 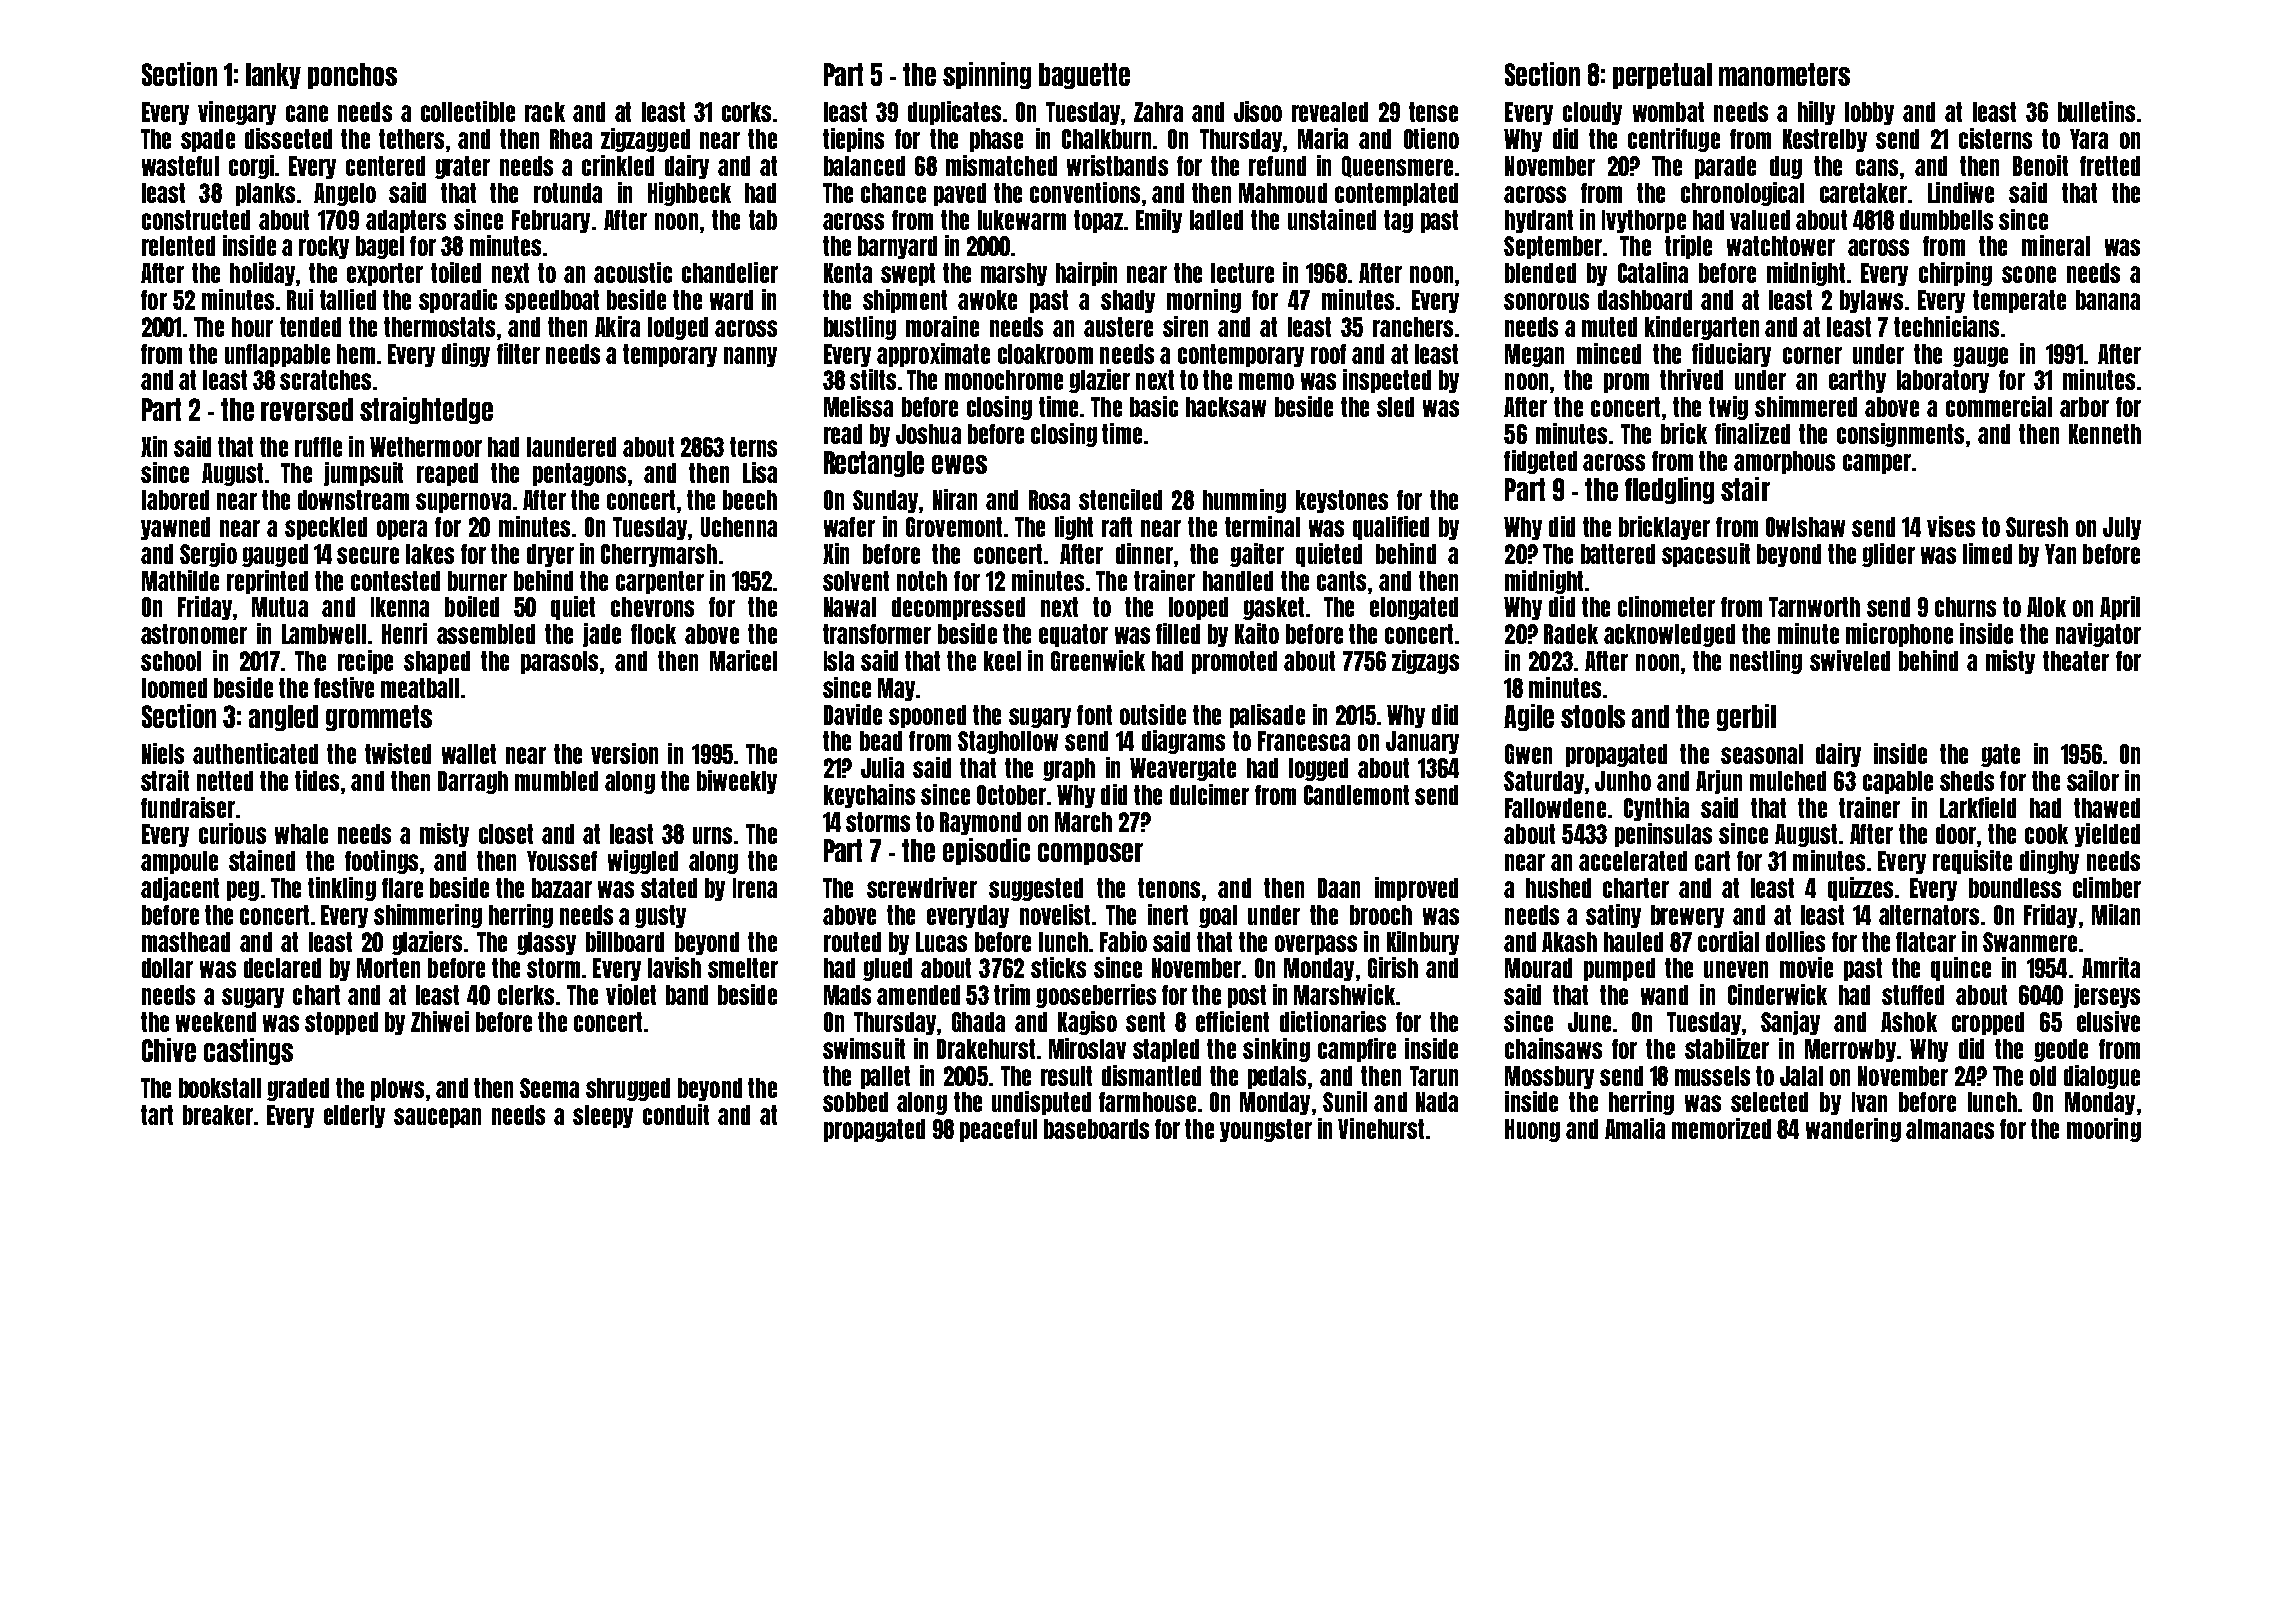 I want to click on peaceful, so click(x=998, y=1130).
